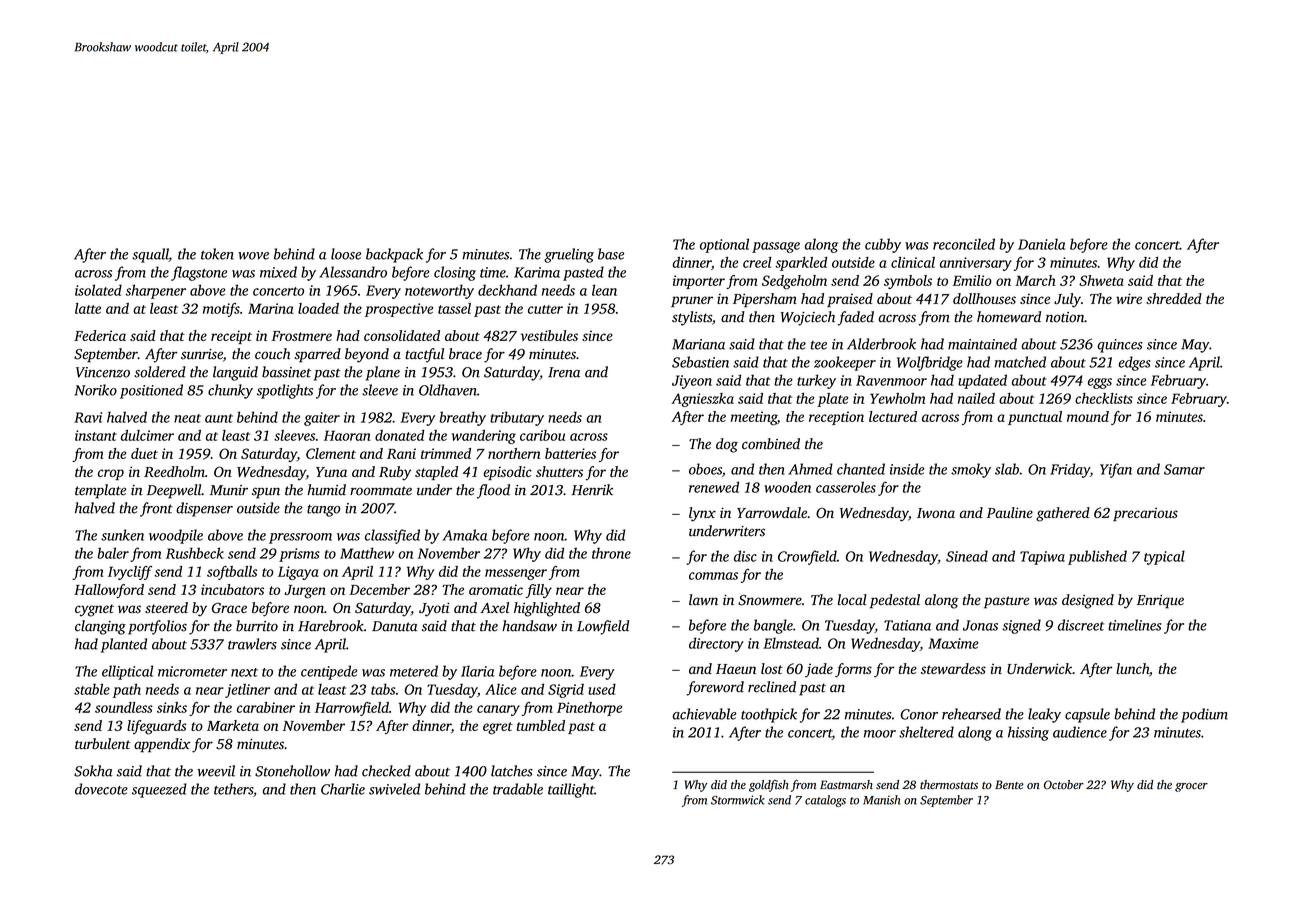 The height and width of the screenshot is (924, 1308). I want to click on audience, so click(1080, 732).
